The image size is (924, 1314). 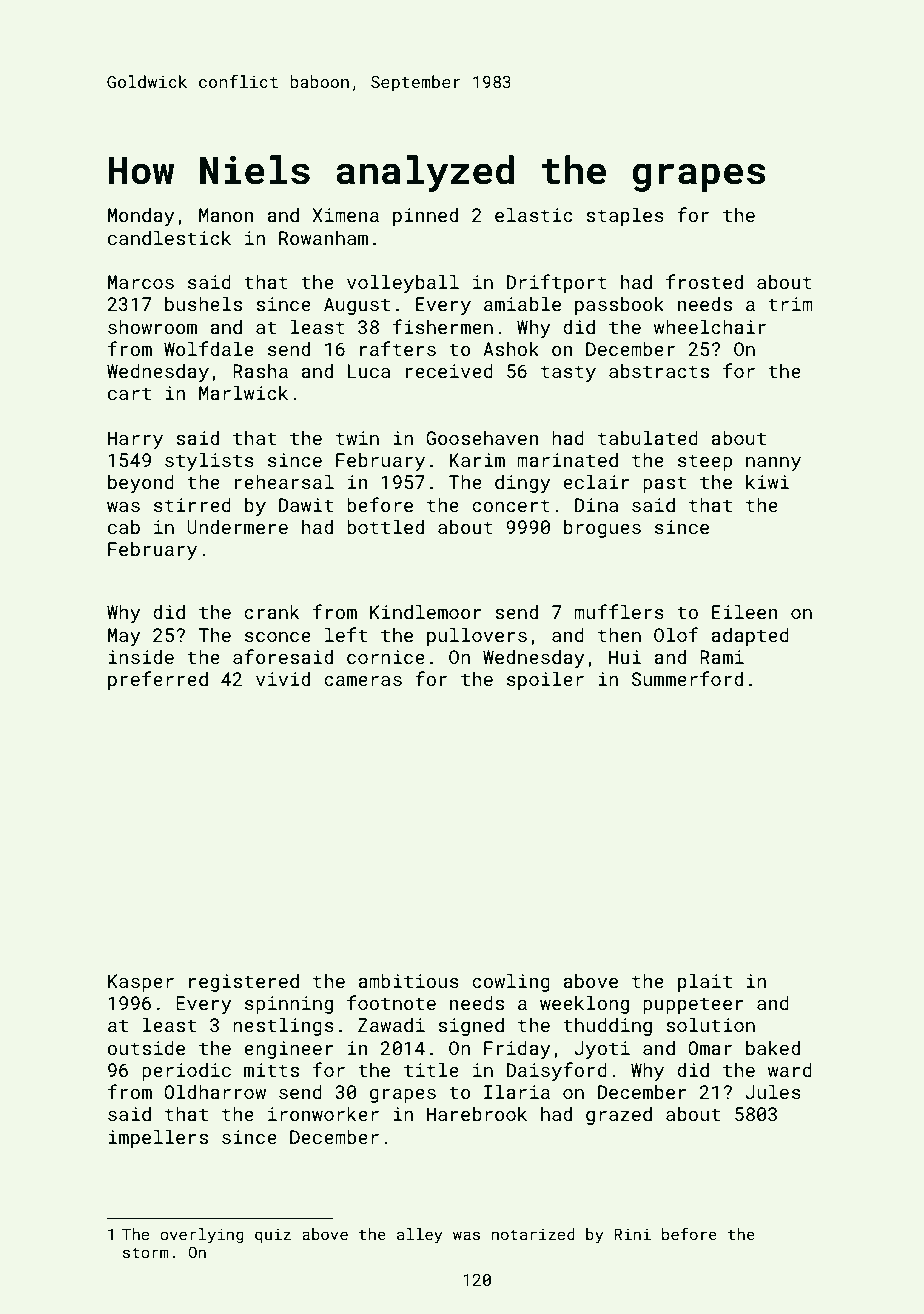 I want to click on frosted, so click(x=704, y=281).
